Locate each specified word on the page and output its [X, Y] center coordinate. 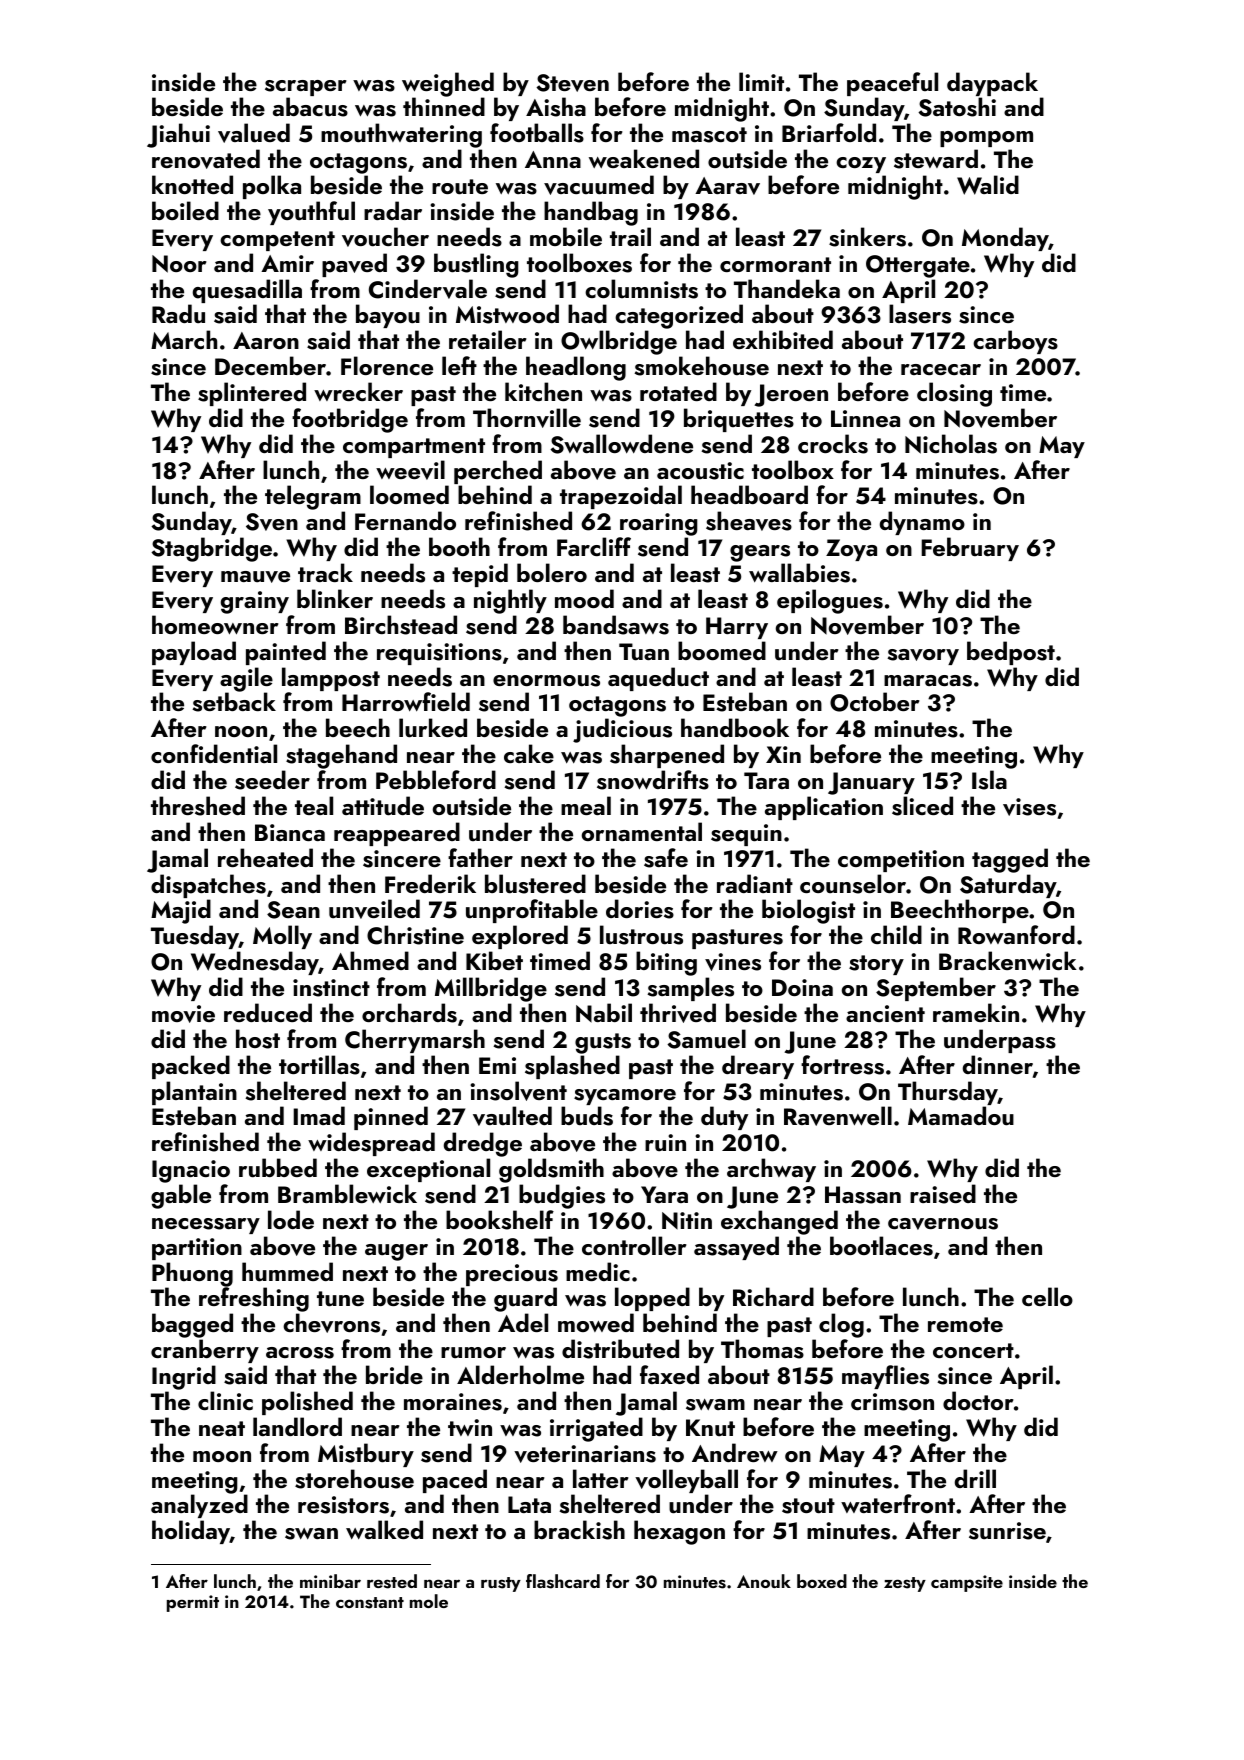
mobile [566, 236]
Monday [1005, 239]
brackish [579, 1530]
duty [724, 1118]
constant [370, 1603]
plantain [194, 1093]
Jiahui [178, 135]
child [896, 934]
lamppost [331, 679]
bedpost [1011, 653]
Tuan [644, 652]
